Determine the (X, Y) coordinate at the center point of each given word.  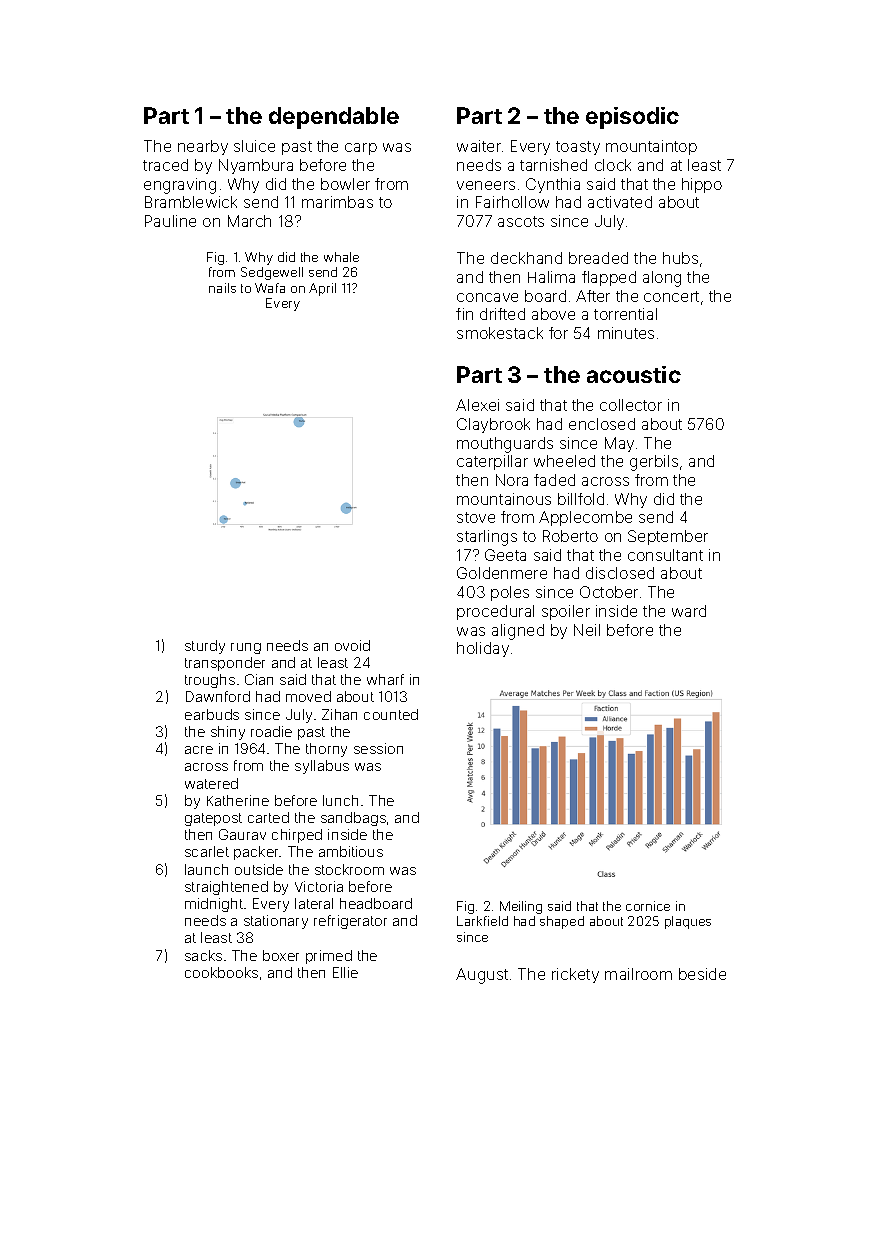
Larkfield (482, 921)
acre (199, 750)
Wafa (270, 288)
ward (689, 611)
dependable (334, 118)
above (553, 314)
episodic (632, 118)
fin (464, 314)
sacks (203, 955)
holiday (483, 649)
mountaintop (651, 147)
